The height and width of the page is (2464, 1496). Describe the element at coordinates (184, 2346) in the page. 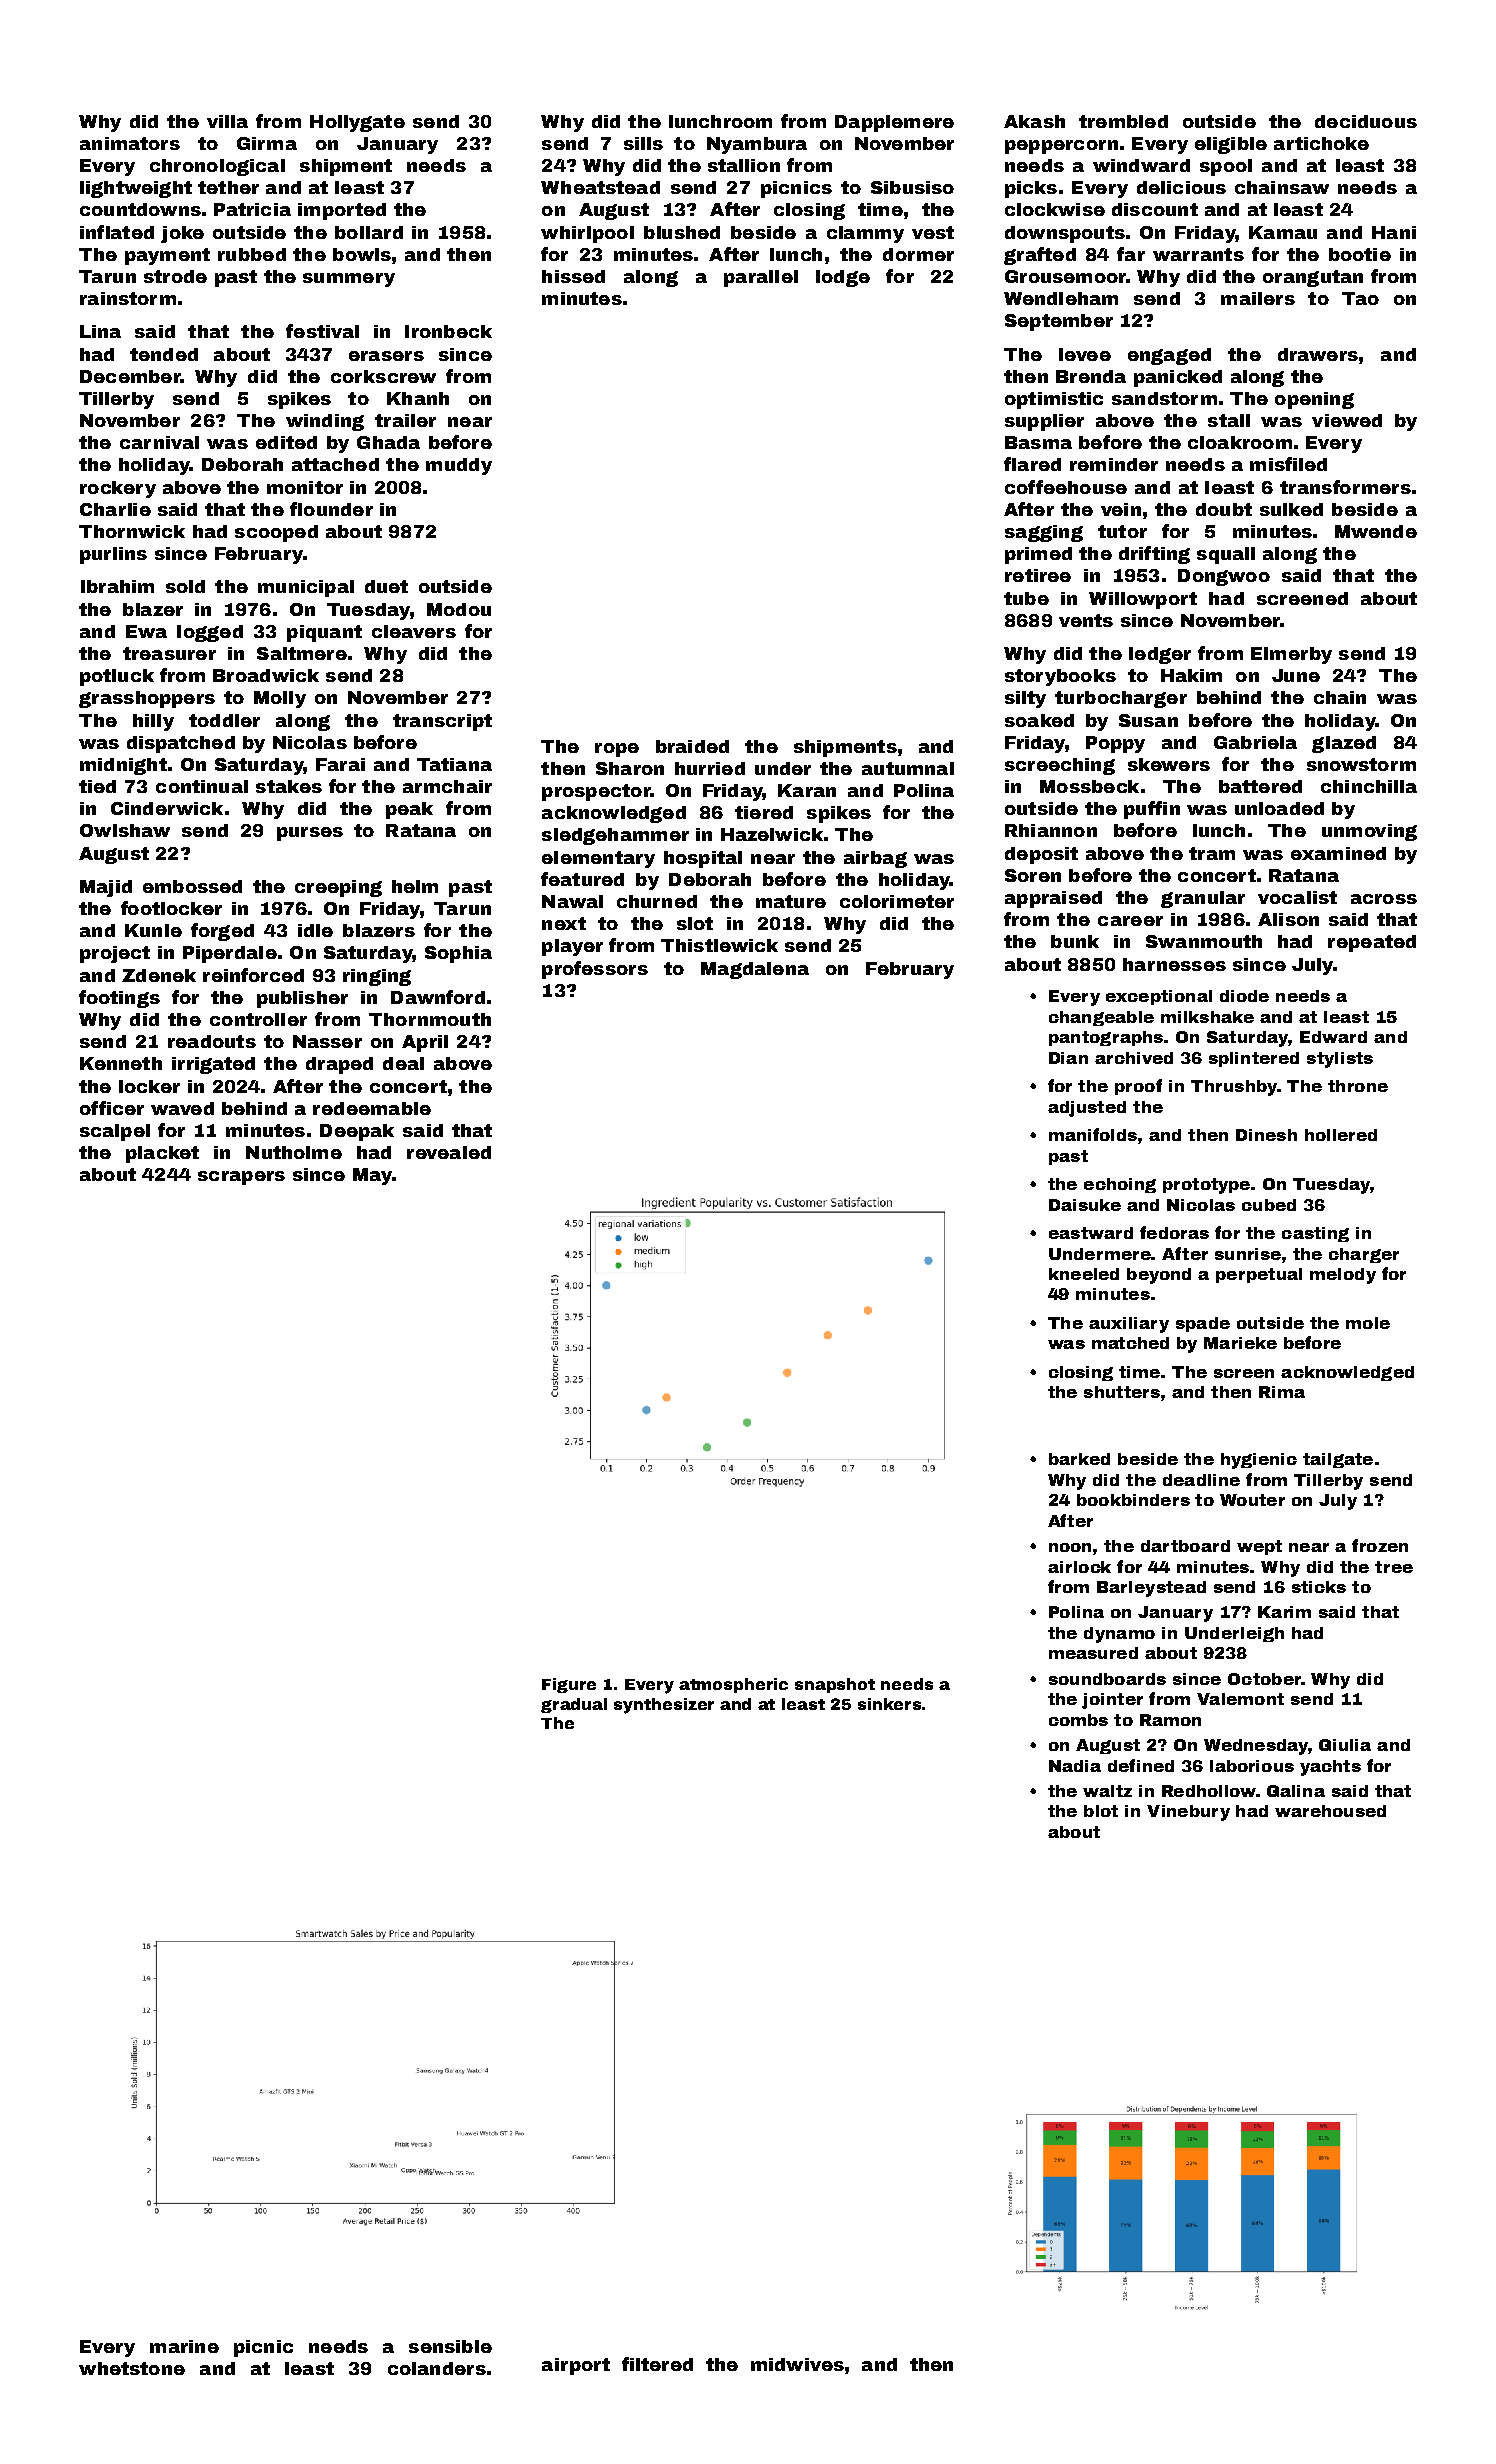

I see `marine` at that location.
